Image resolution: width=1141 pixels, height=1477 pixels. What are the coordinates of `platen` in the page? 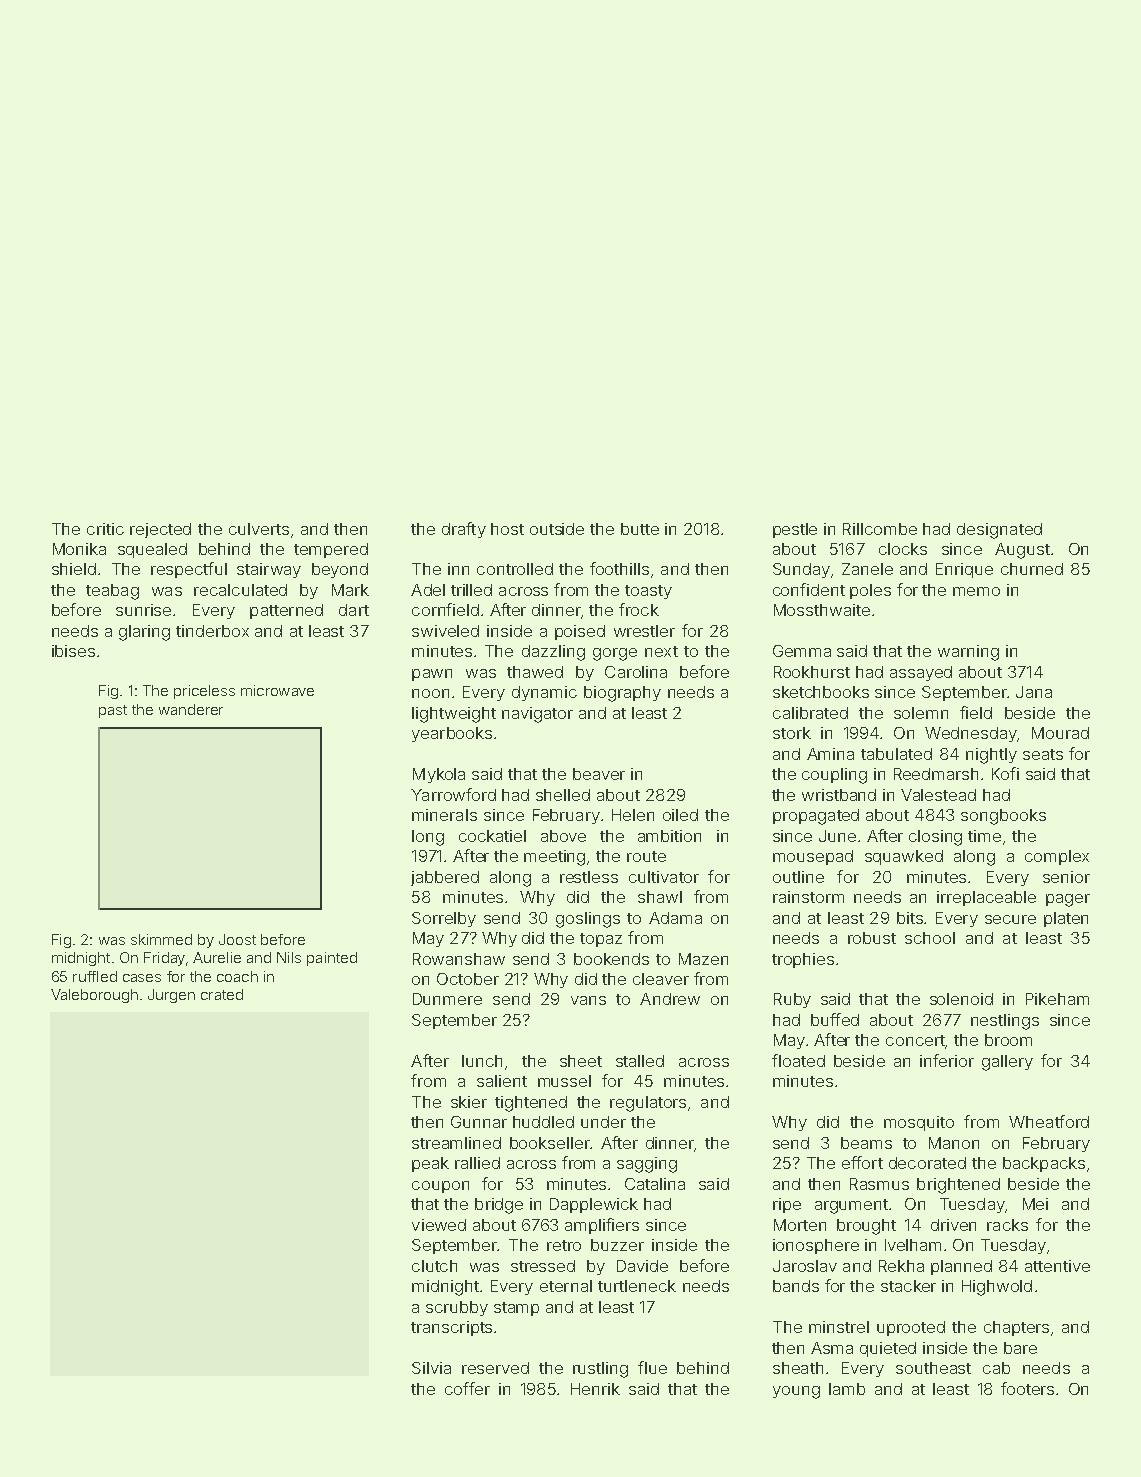 It's located at (1066, 919).
